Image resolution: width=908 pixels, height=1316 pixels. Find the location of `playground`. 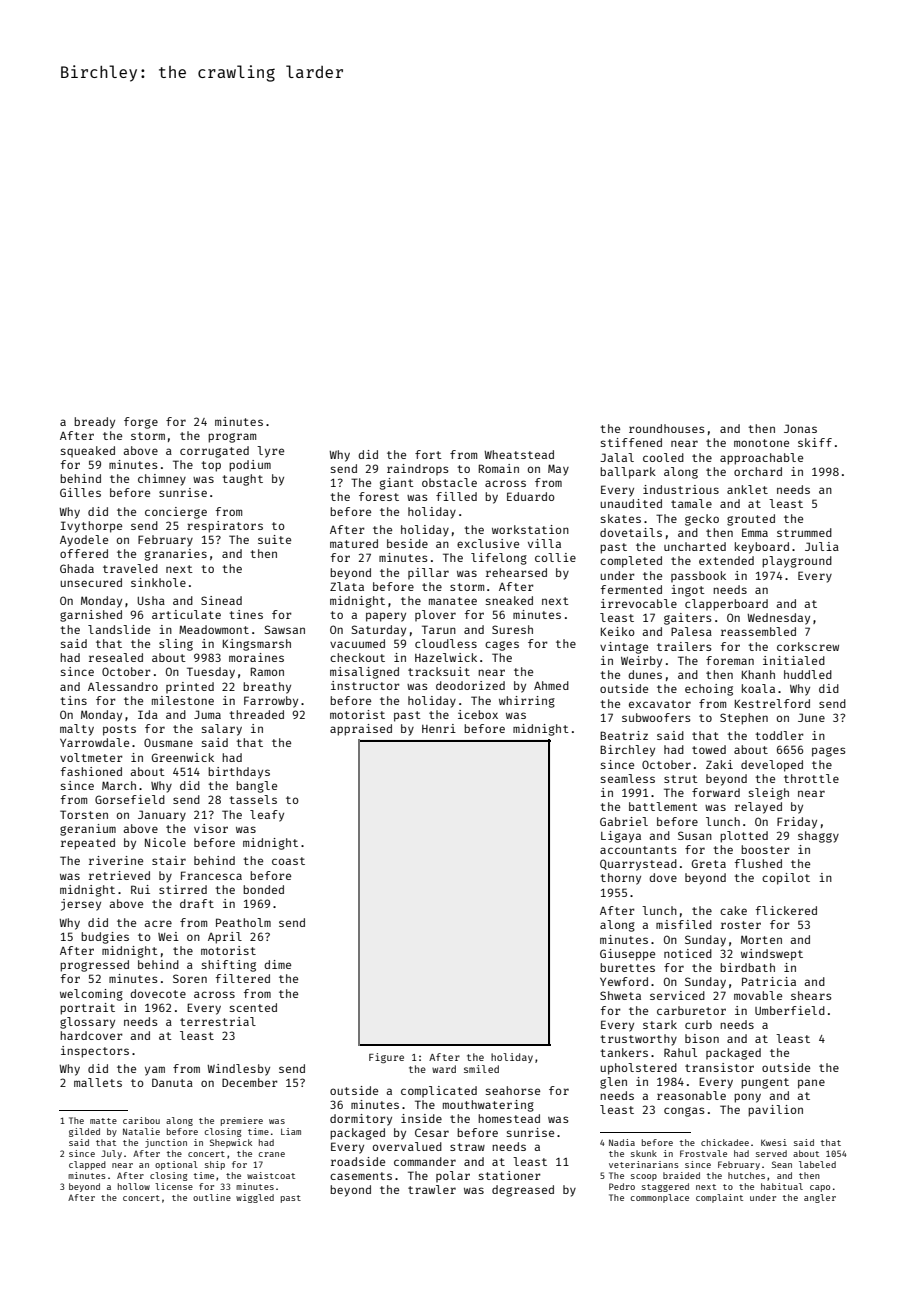

playground is located at coordinates (797, 562).
